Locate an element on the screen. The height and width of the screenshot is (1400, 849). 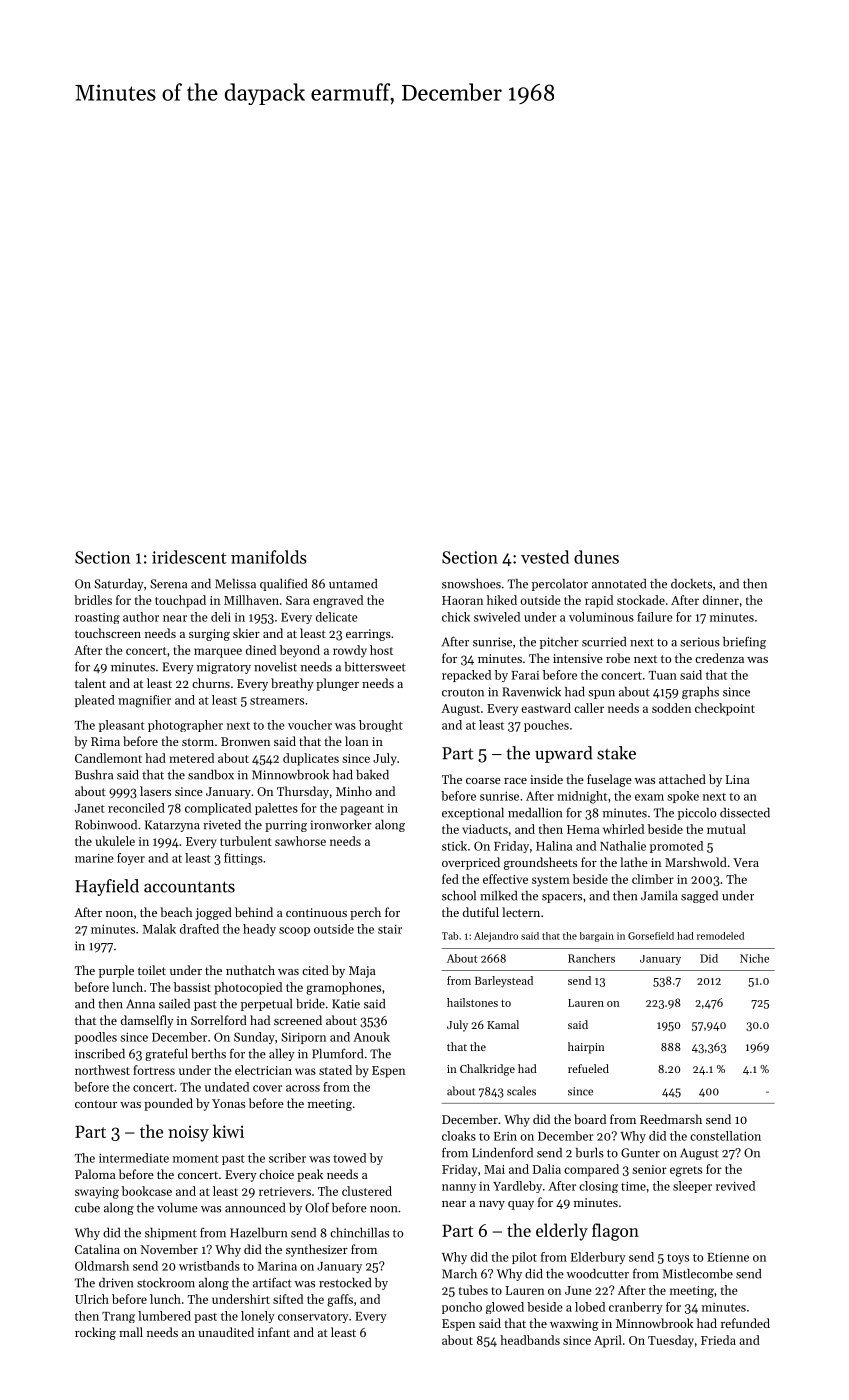
earrings is located at coordinates (368, 635).
